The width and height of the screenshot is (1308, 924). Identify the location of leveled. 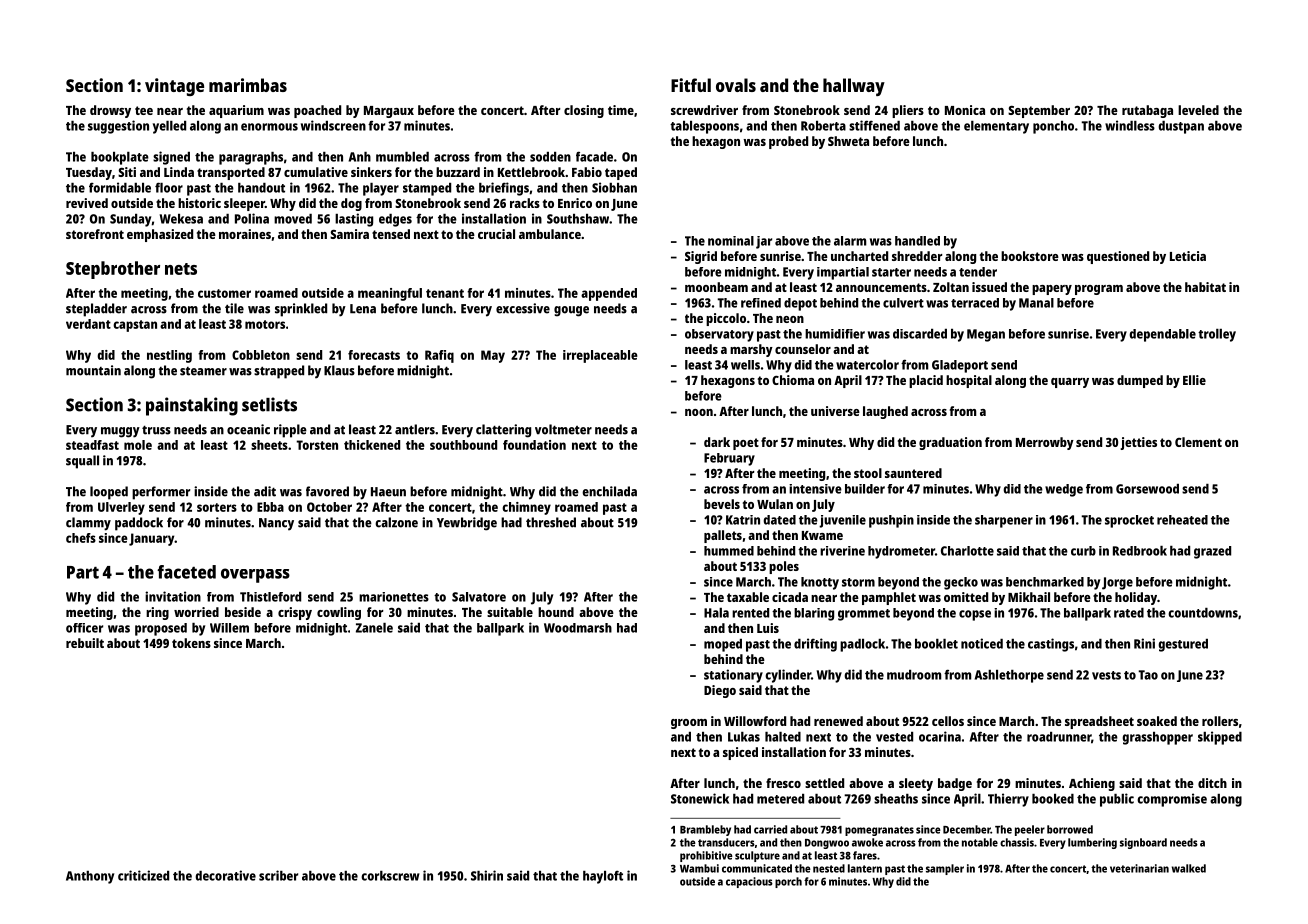
(1198, 110).
